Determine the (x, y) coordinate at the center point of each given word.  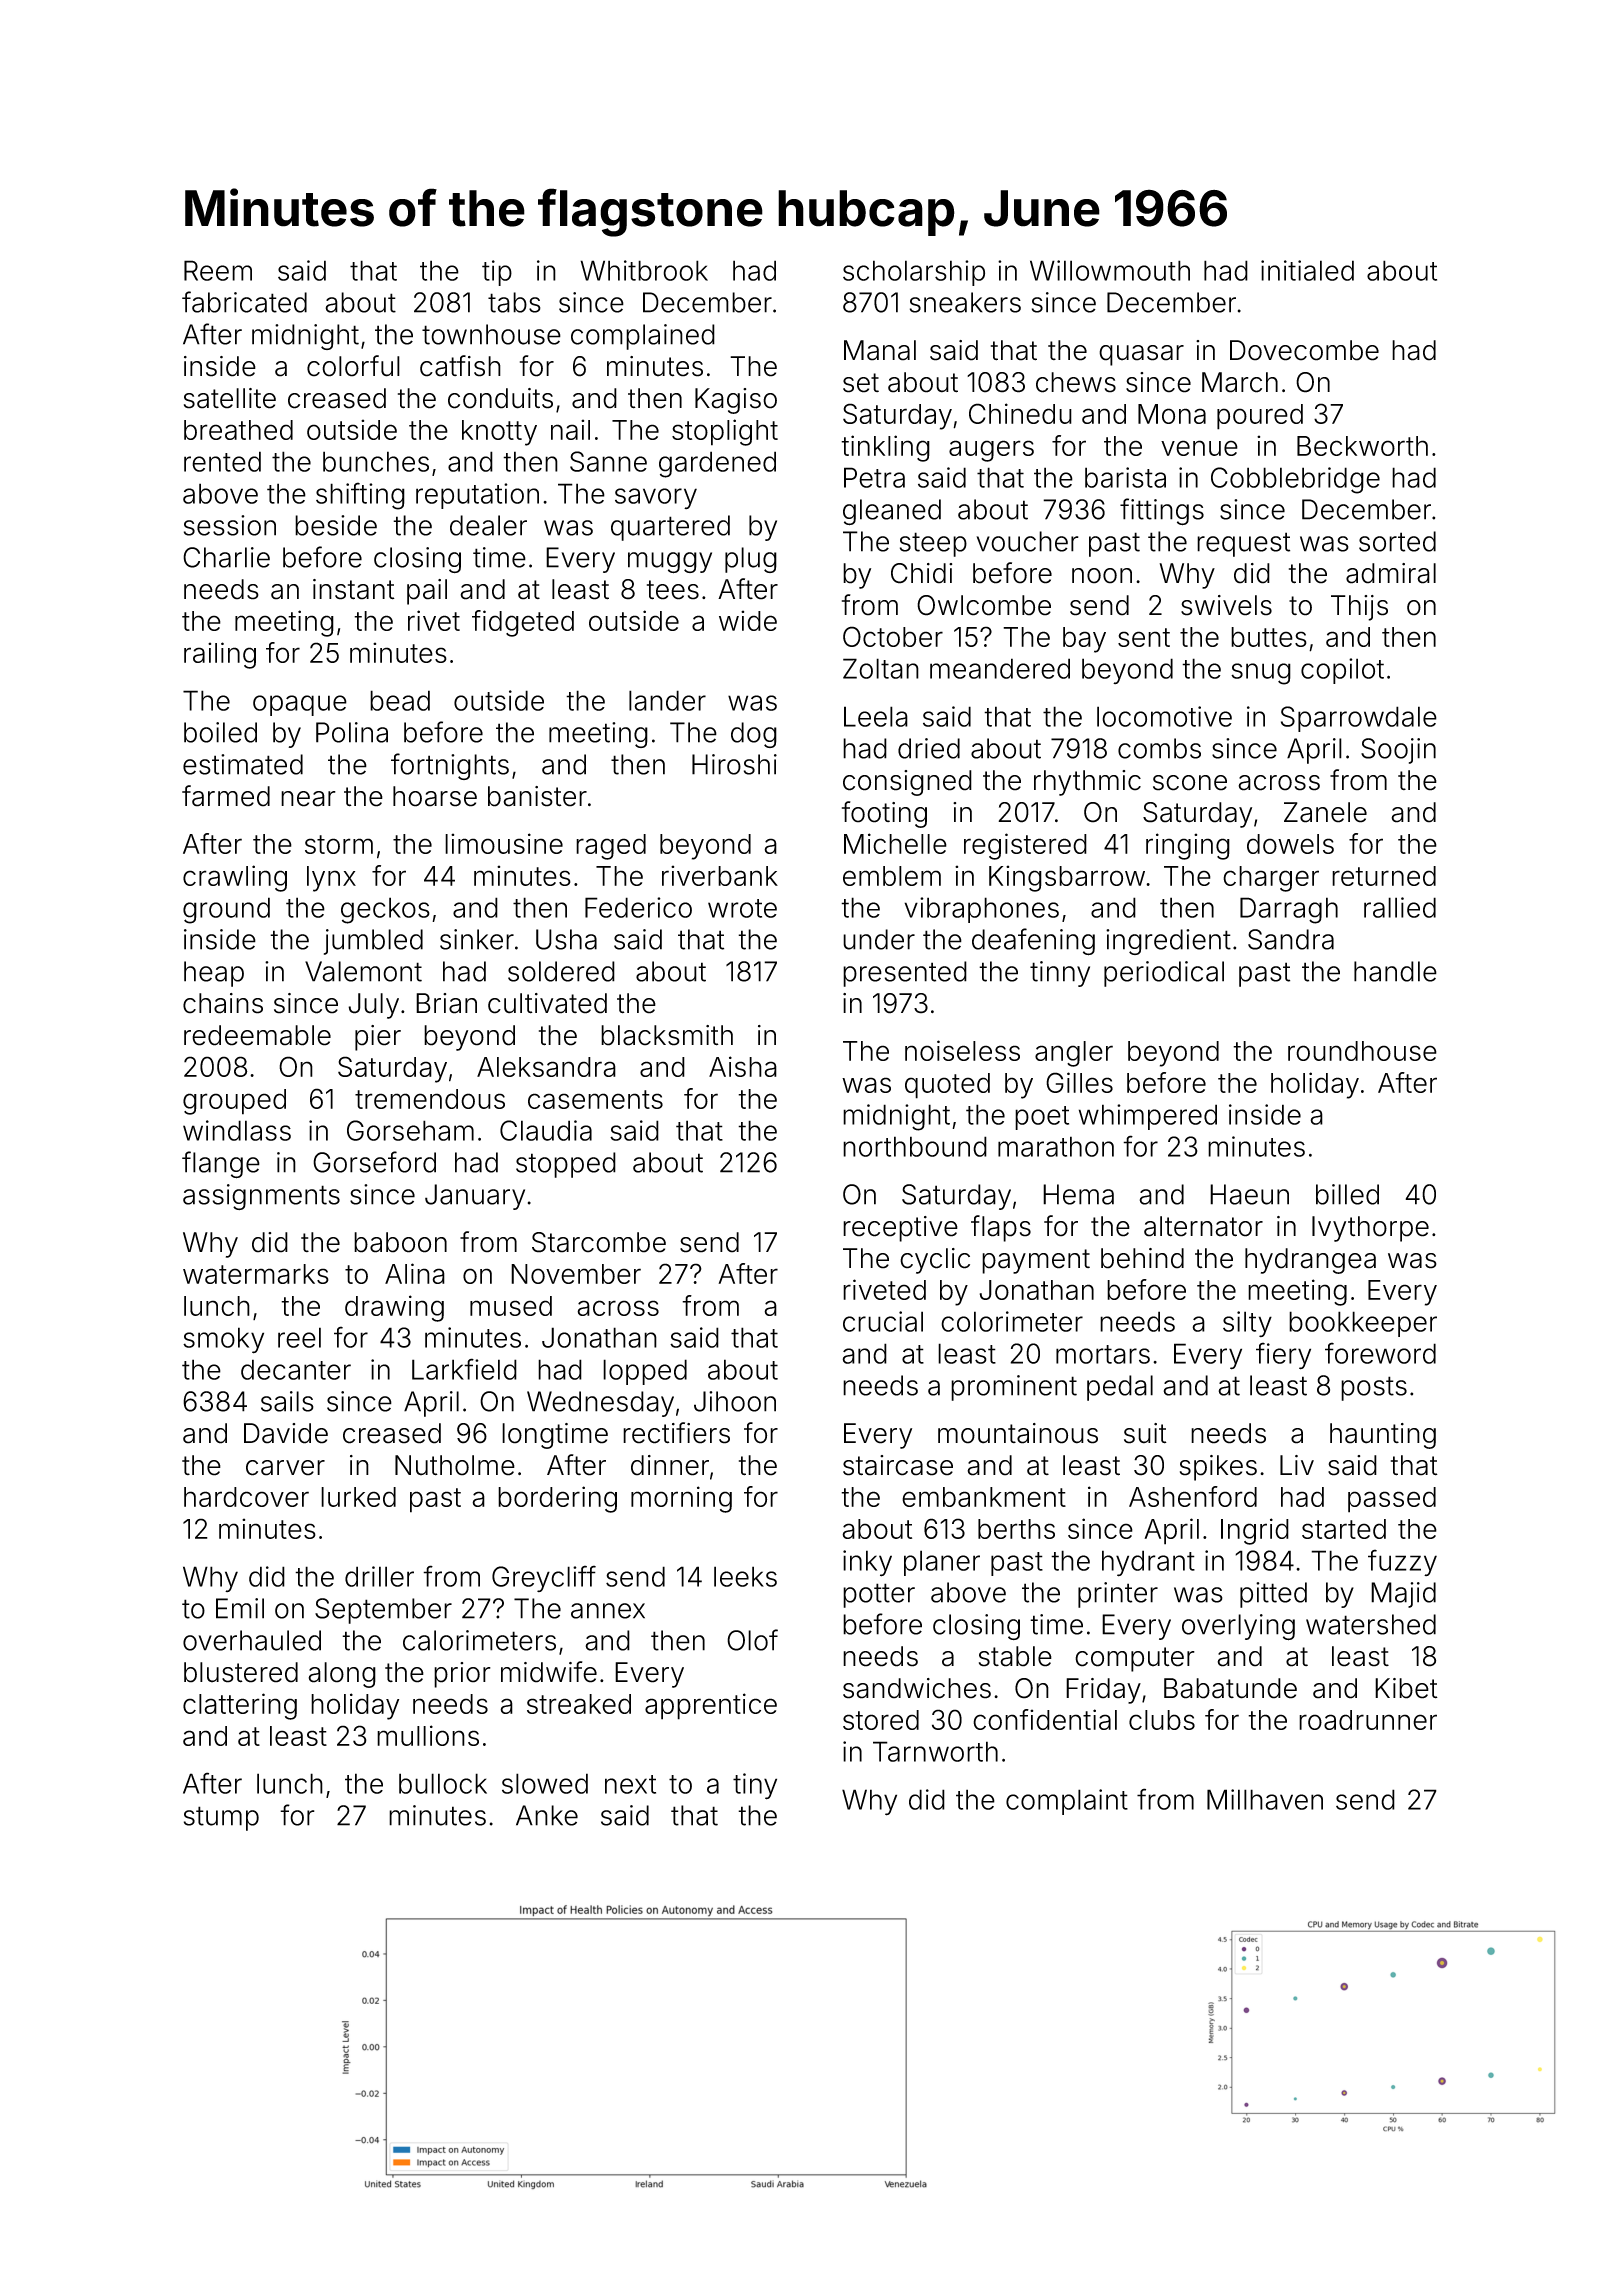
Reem (218, 270)
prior (462, 1675)
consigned (907, 783)
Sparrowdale (1359, 719)
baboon (400, 1242)
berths (1016, 1529)
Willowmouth (1110, 270)
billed (1347, 1194)
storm (339, 844)
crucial (883, 1321)
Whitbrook (644, 270)
